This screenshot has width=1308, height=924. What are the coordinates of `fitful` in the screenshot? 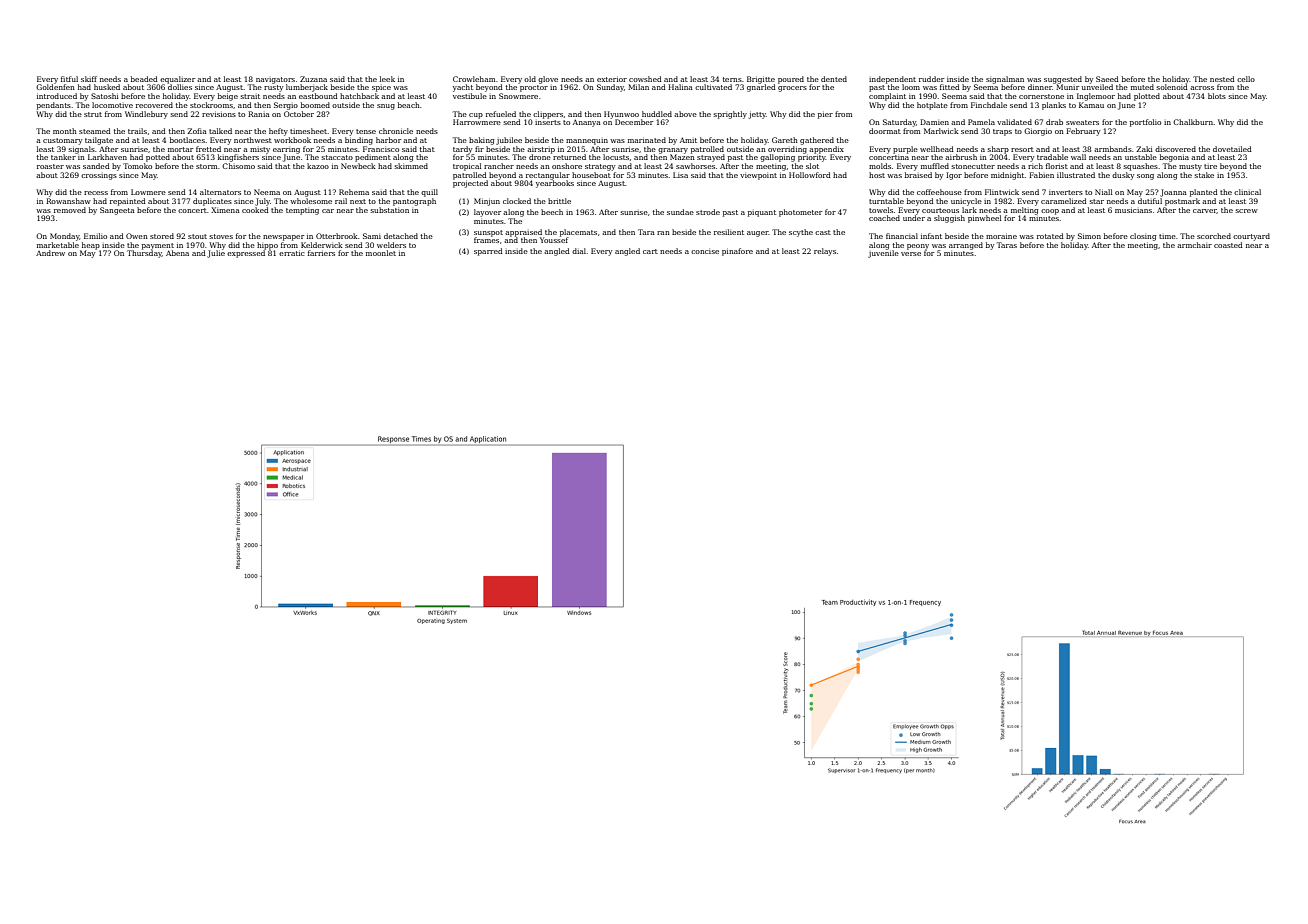 It's located at (69, 79).
